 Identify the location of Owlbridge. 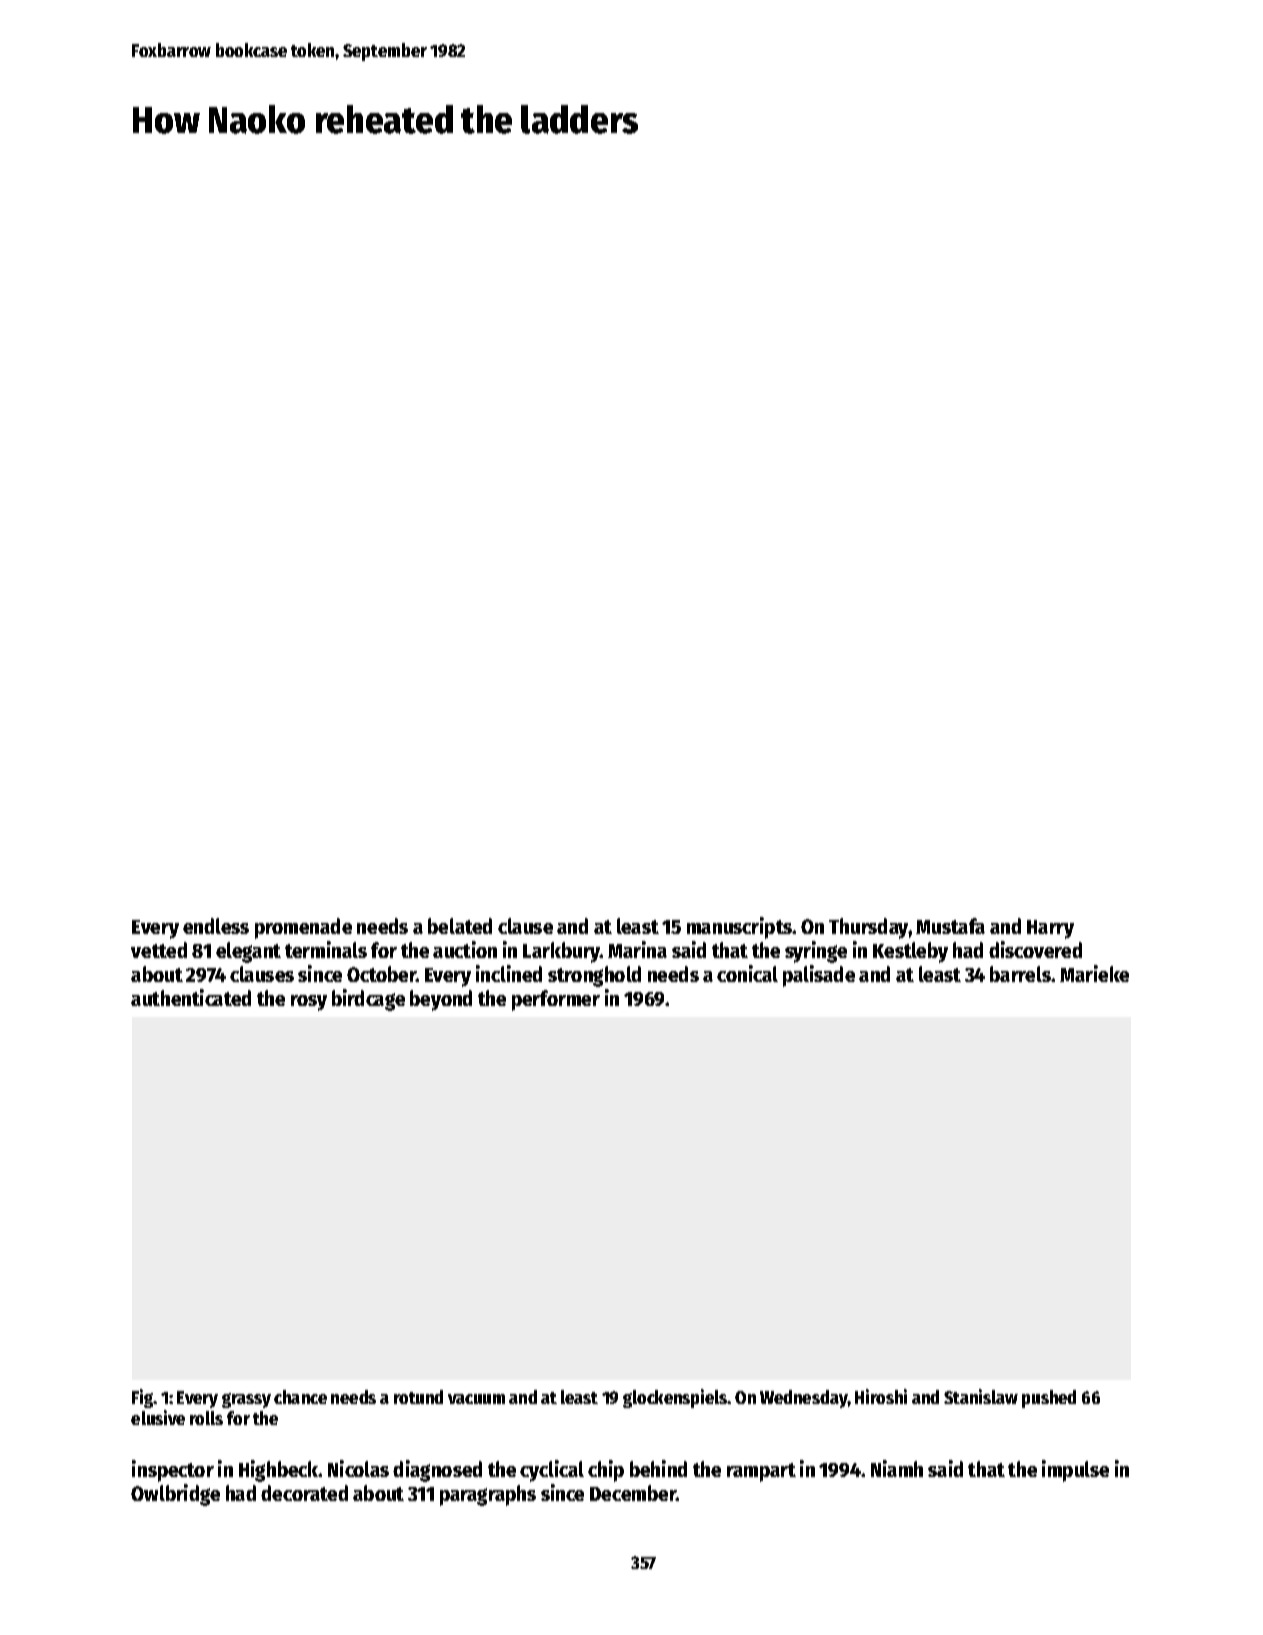
(175, 1495).
